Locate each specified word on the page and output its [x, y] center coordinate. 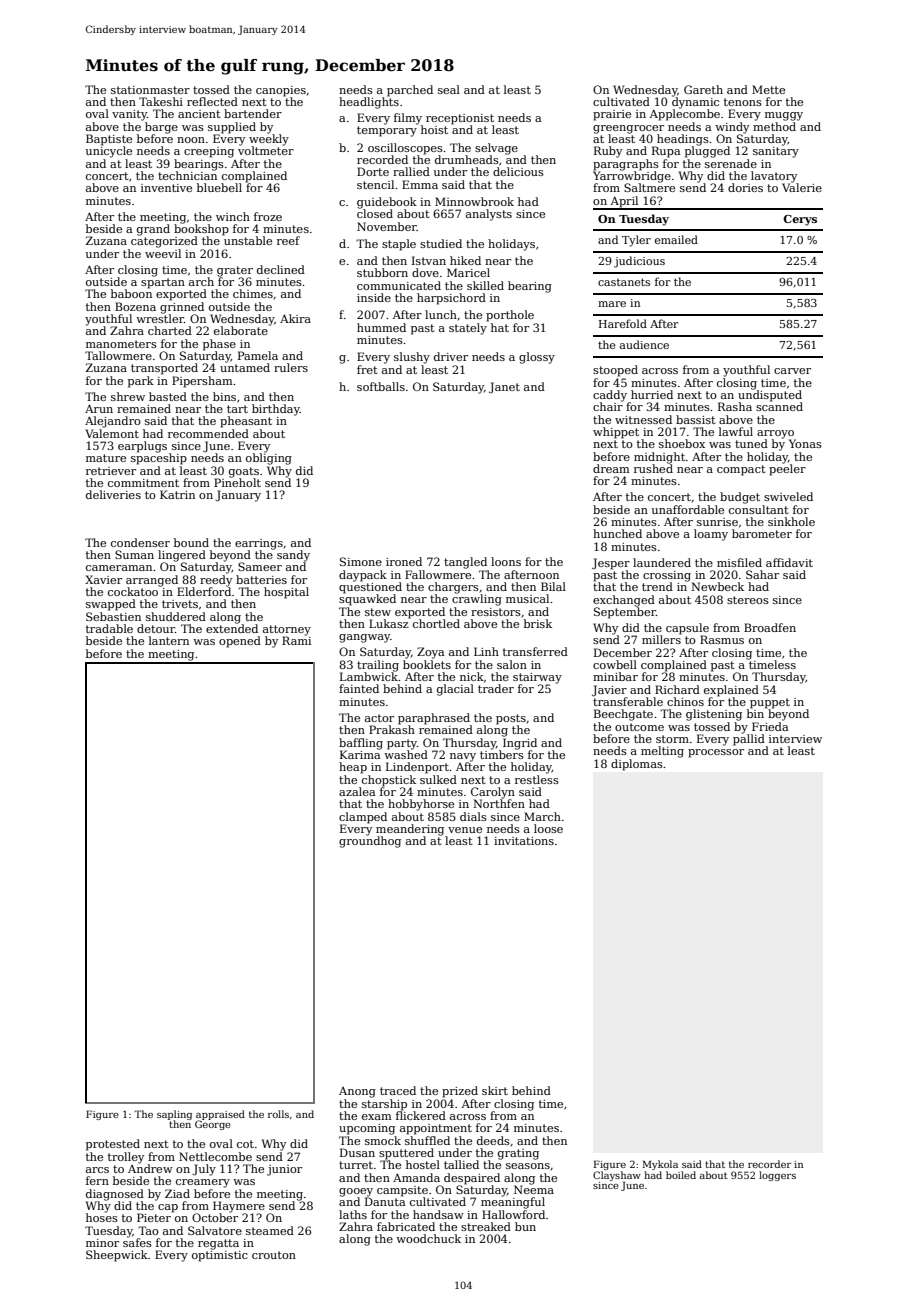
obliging [269, 459]
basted [168, 396]
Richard [677, 689]
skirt [495, 1090]
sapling [174, 1115]
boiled [681, 1175]
